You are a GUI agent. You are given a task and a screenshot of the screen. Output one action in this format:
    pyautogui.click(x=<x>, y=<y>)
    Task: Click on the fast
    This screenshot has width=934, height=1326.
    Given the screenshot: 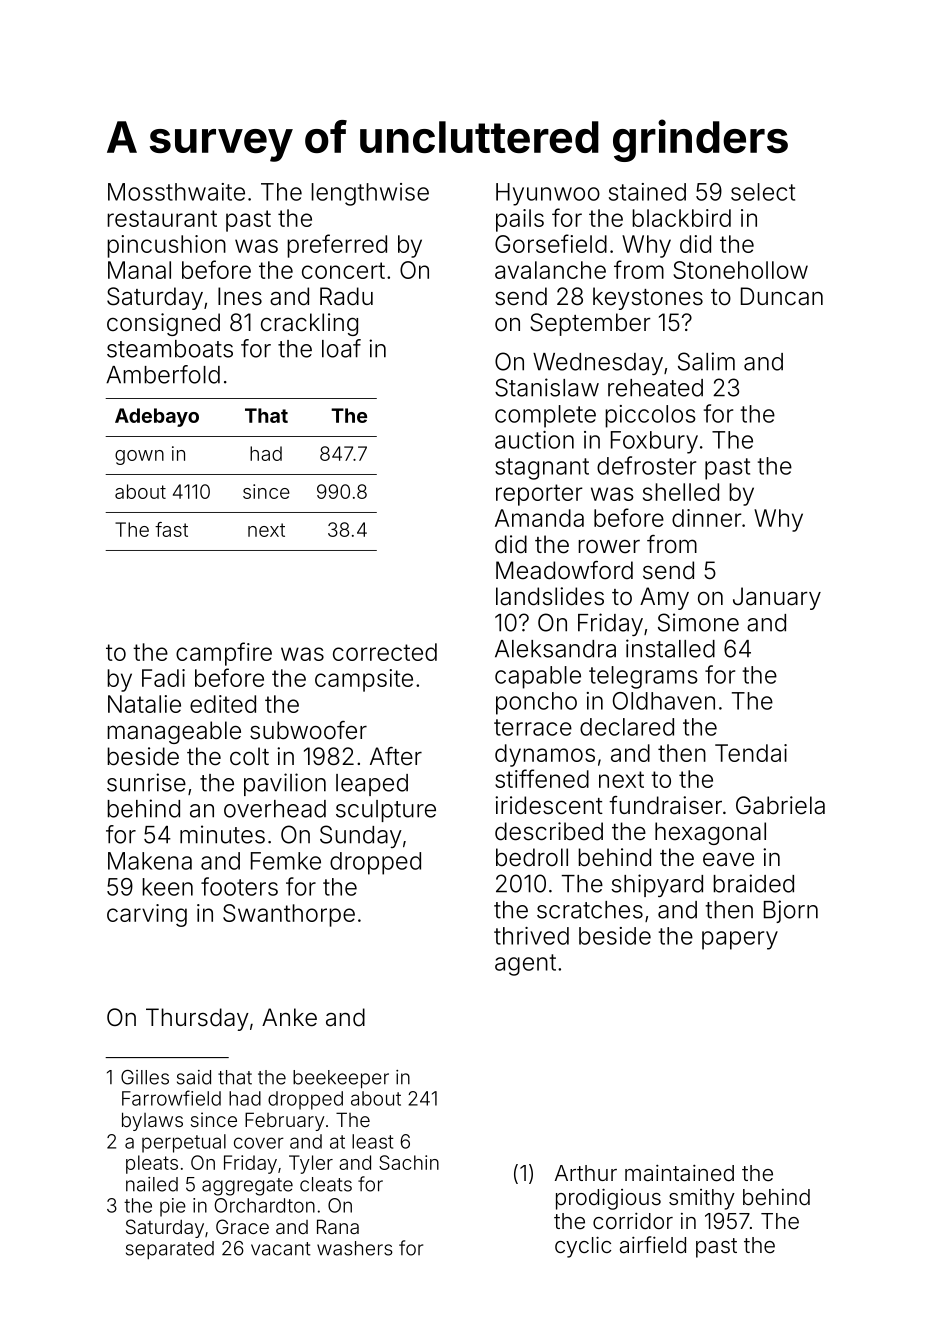 What is the action you would take?
    pyautogui.click(x=171, y=529)
